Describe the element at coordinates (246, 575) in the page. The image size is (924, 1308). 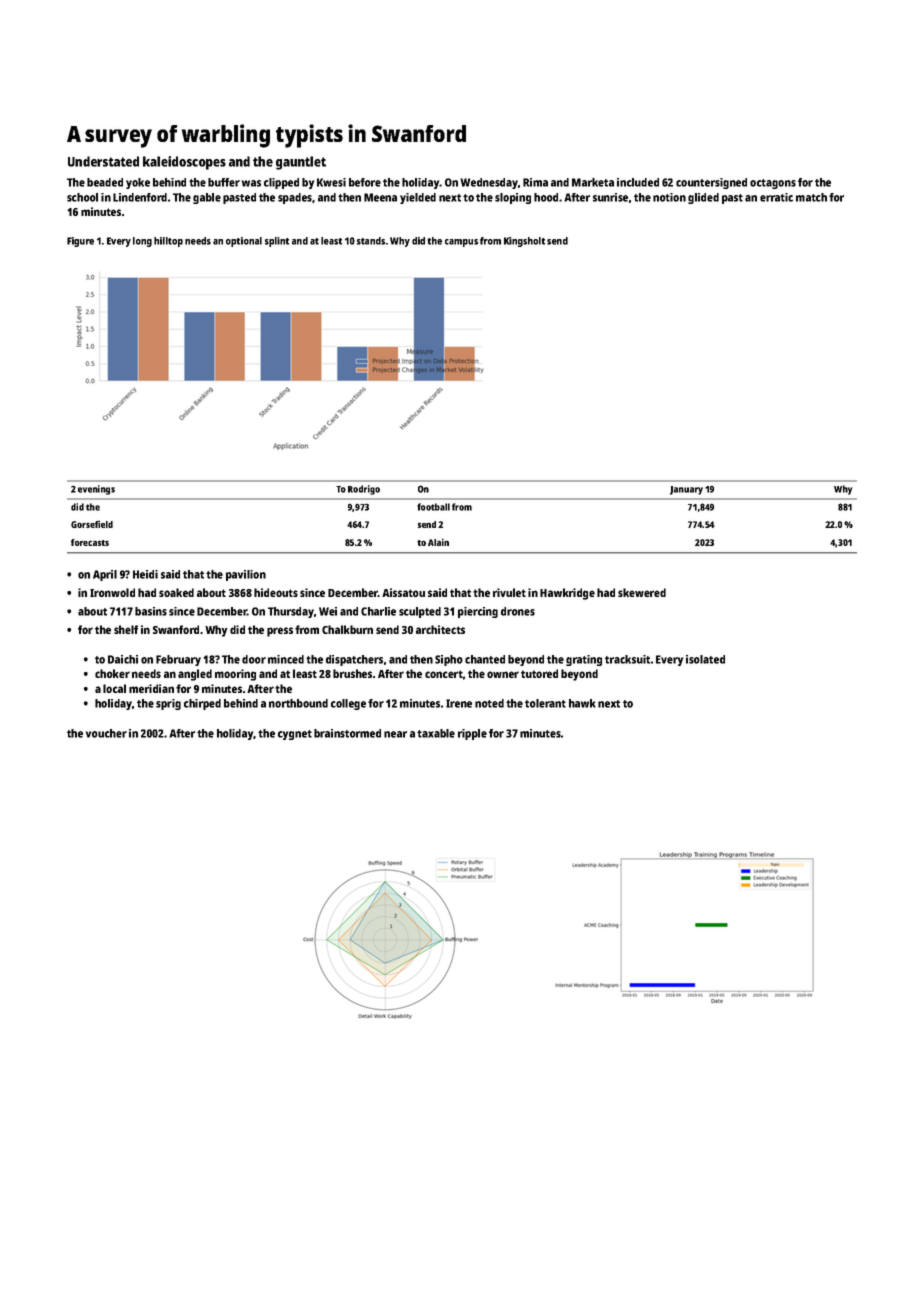
I see `pavilion` at that location.
